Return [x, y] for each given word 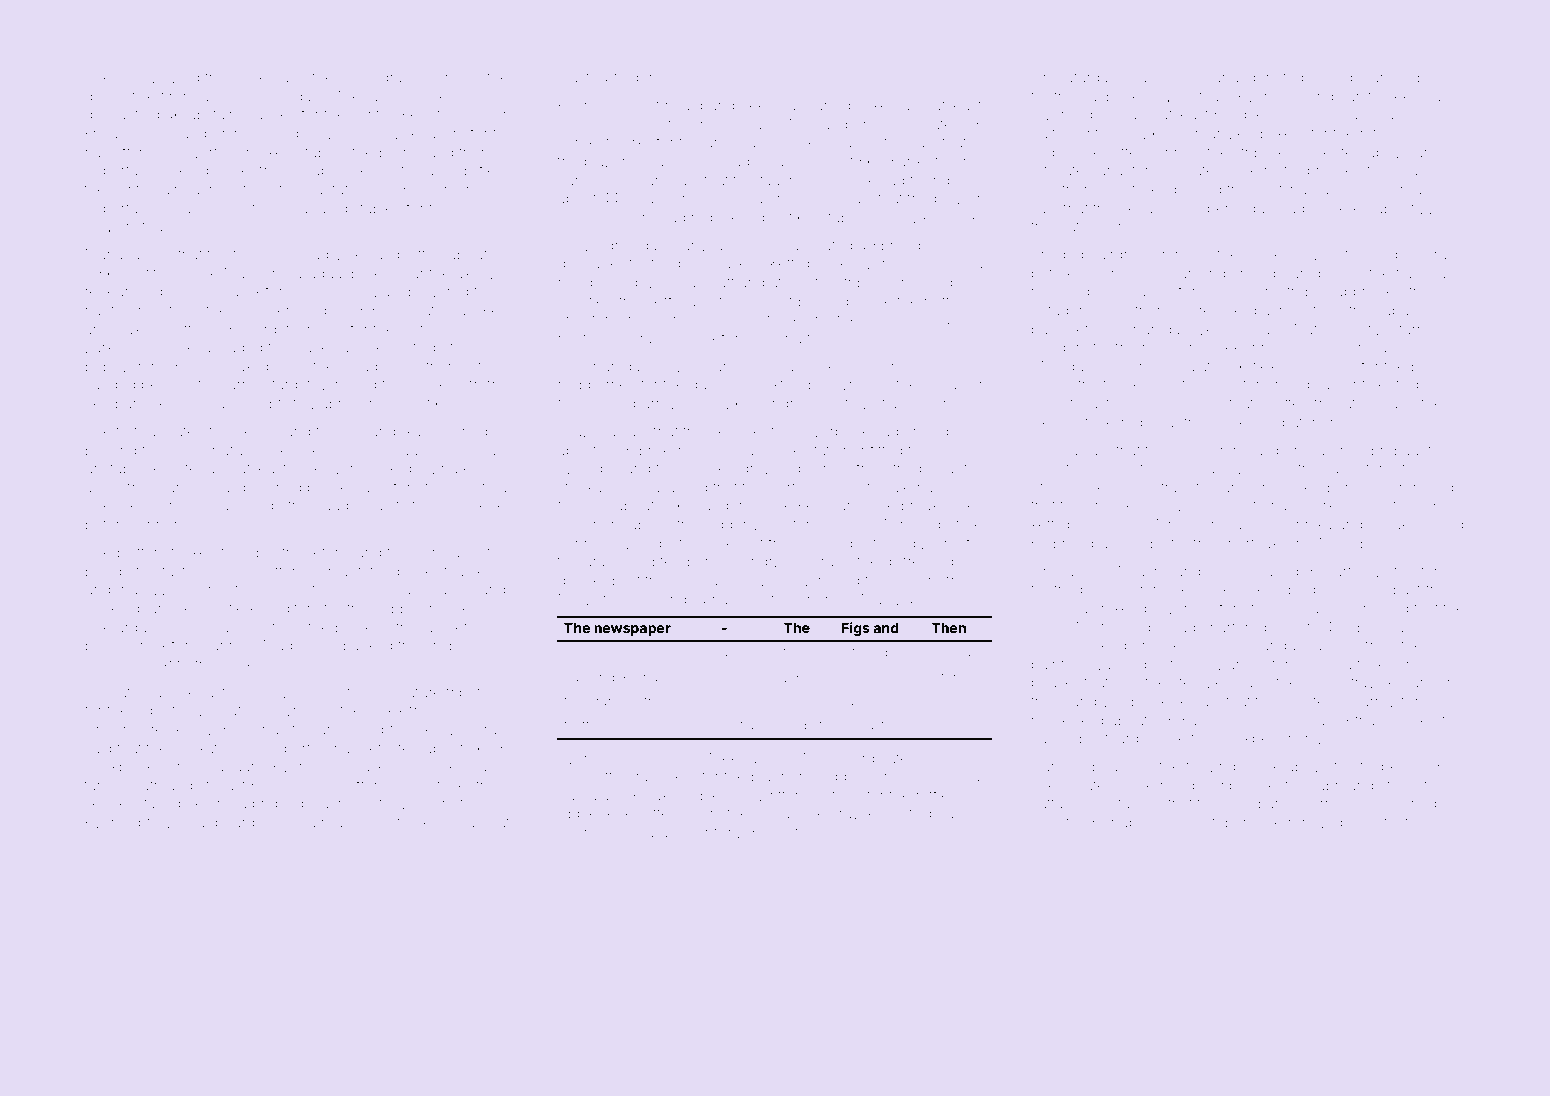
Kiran [488, 729]
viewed [174, 77]
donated [1275, 77]
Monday [742, 126]
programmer [666, 835]
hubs [1128, 822]
